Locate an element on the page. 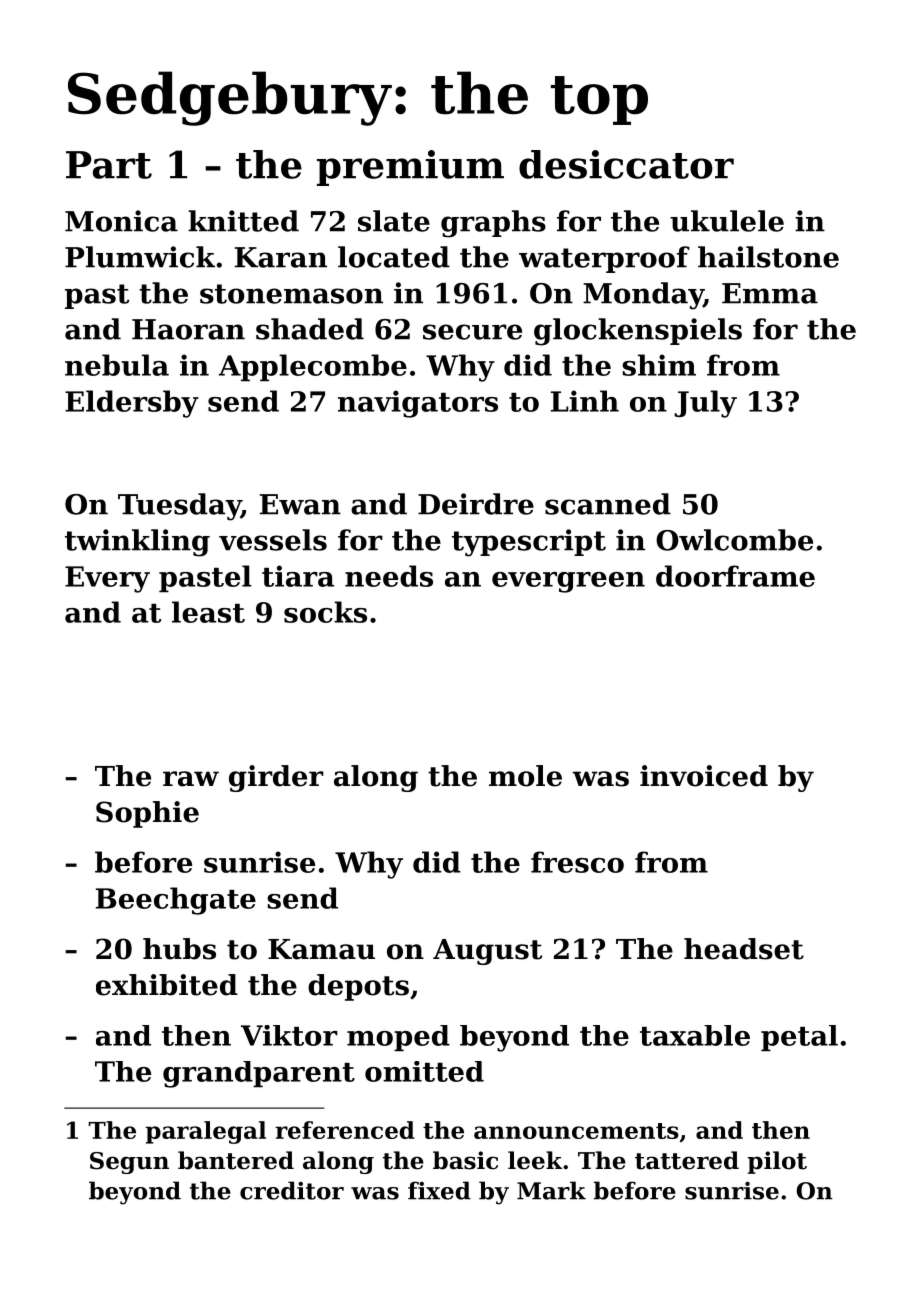  moped is located at coordinates (398, 1038).
